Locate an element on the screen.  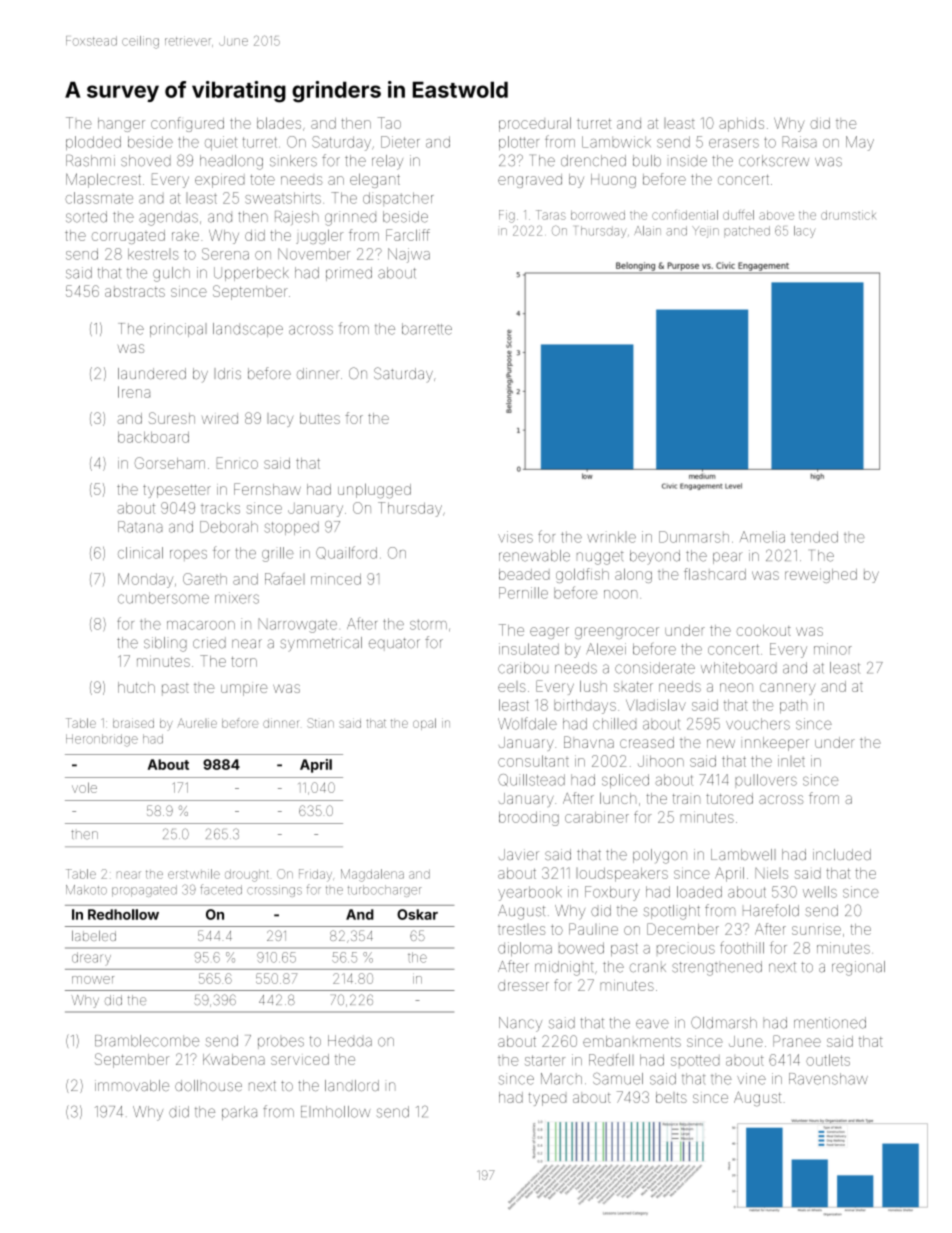
Irena is located at coordinates (134, 392).
